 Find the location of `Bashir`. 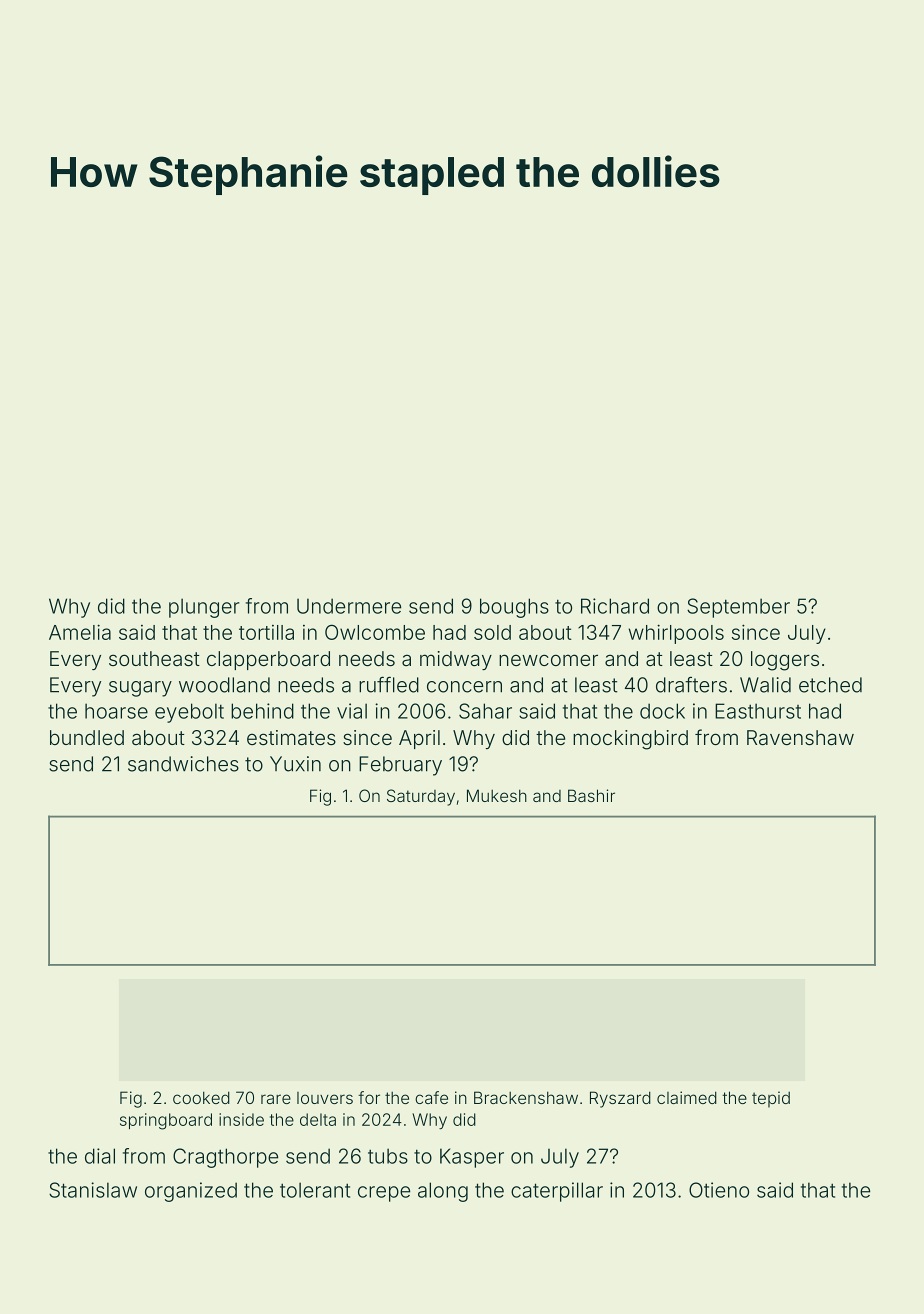

Bashir is located at coordinates (591, 795).
